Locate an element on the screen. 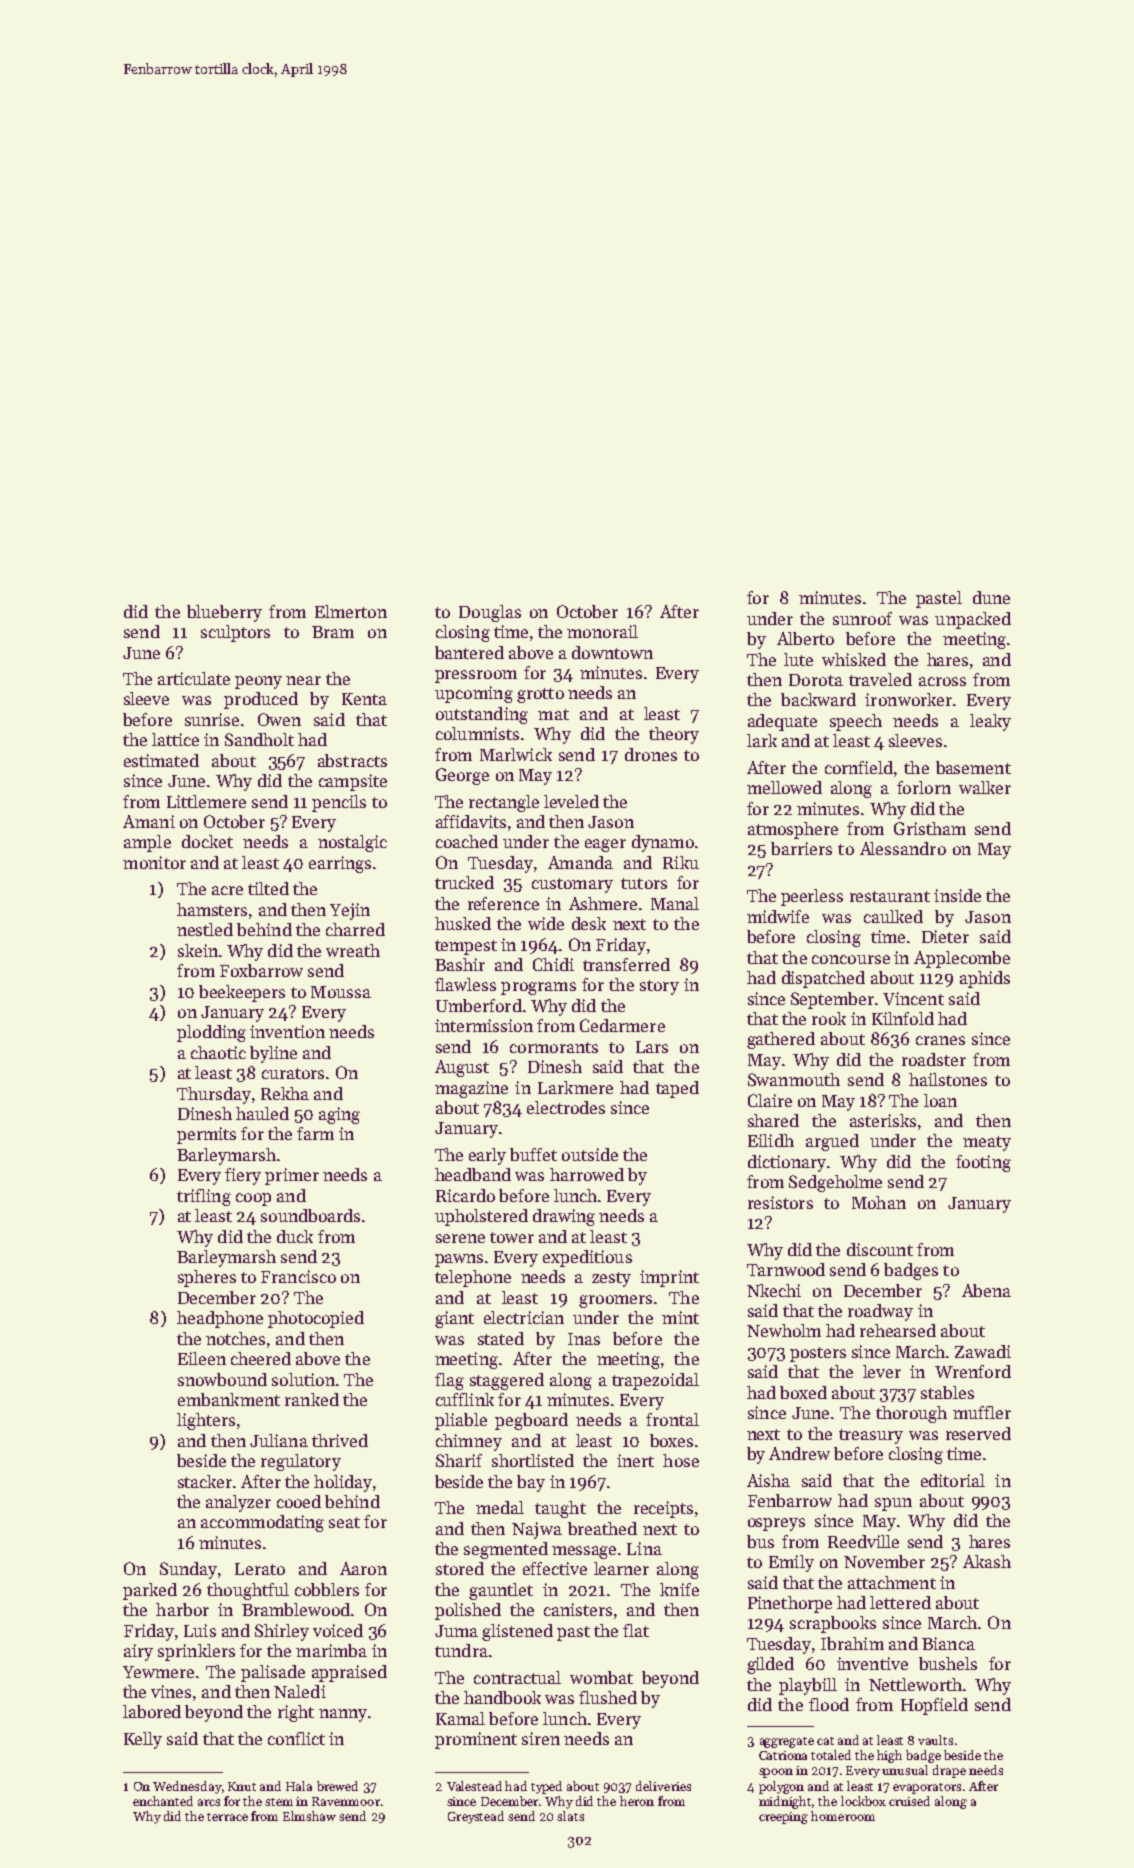 This screenshot has height=1868, width=1134. Eilidh is located at coordinates (771, 1140).
